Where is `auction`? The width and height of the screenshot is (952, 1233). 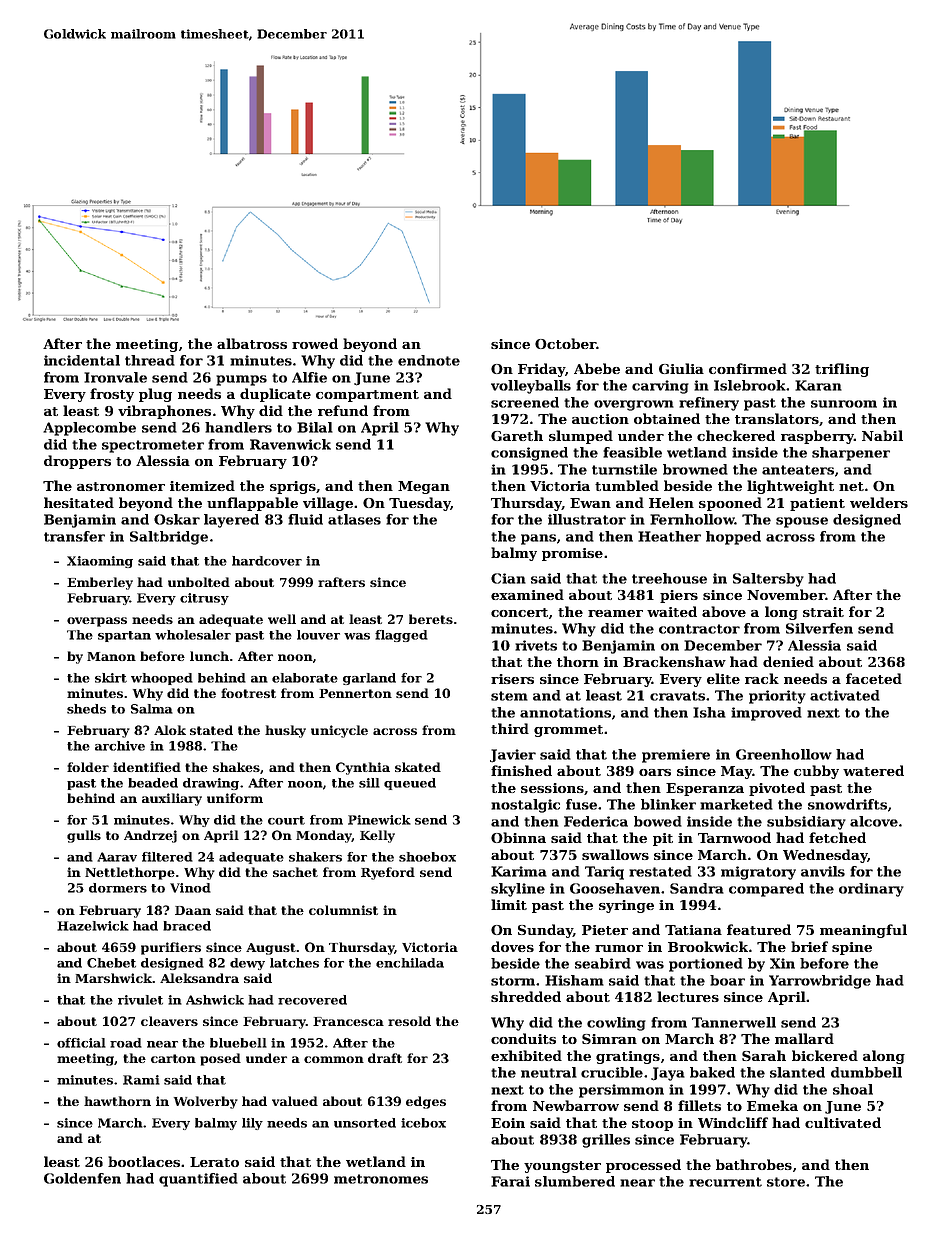 auction is located at coordinates (600, 419).
